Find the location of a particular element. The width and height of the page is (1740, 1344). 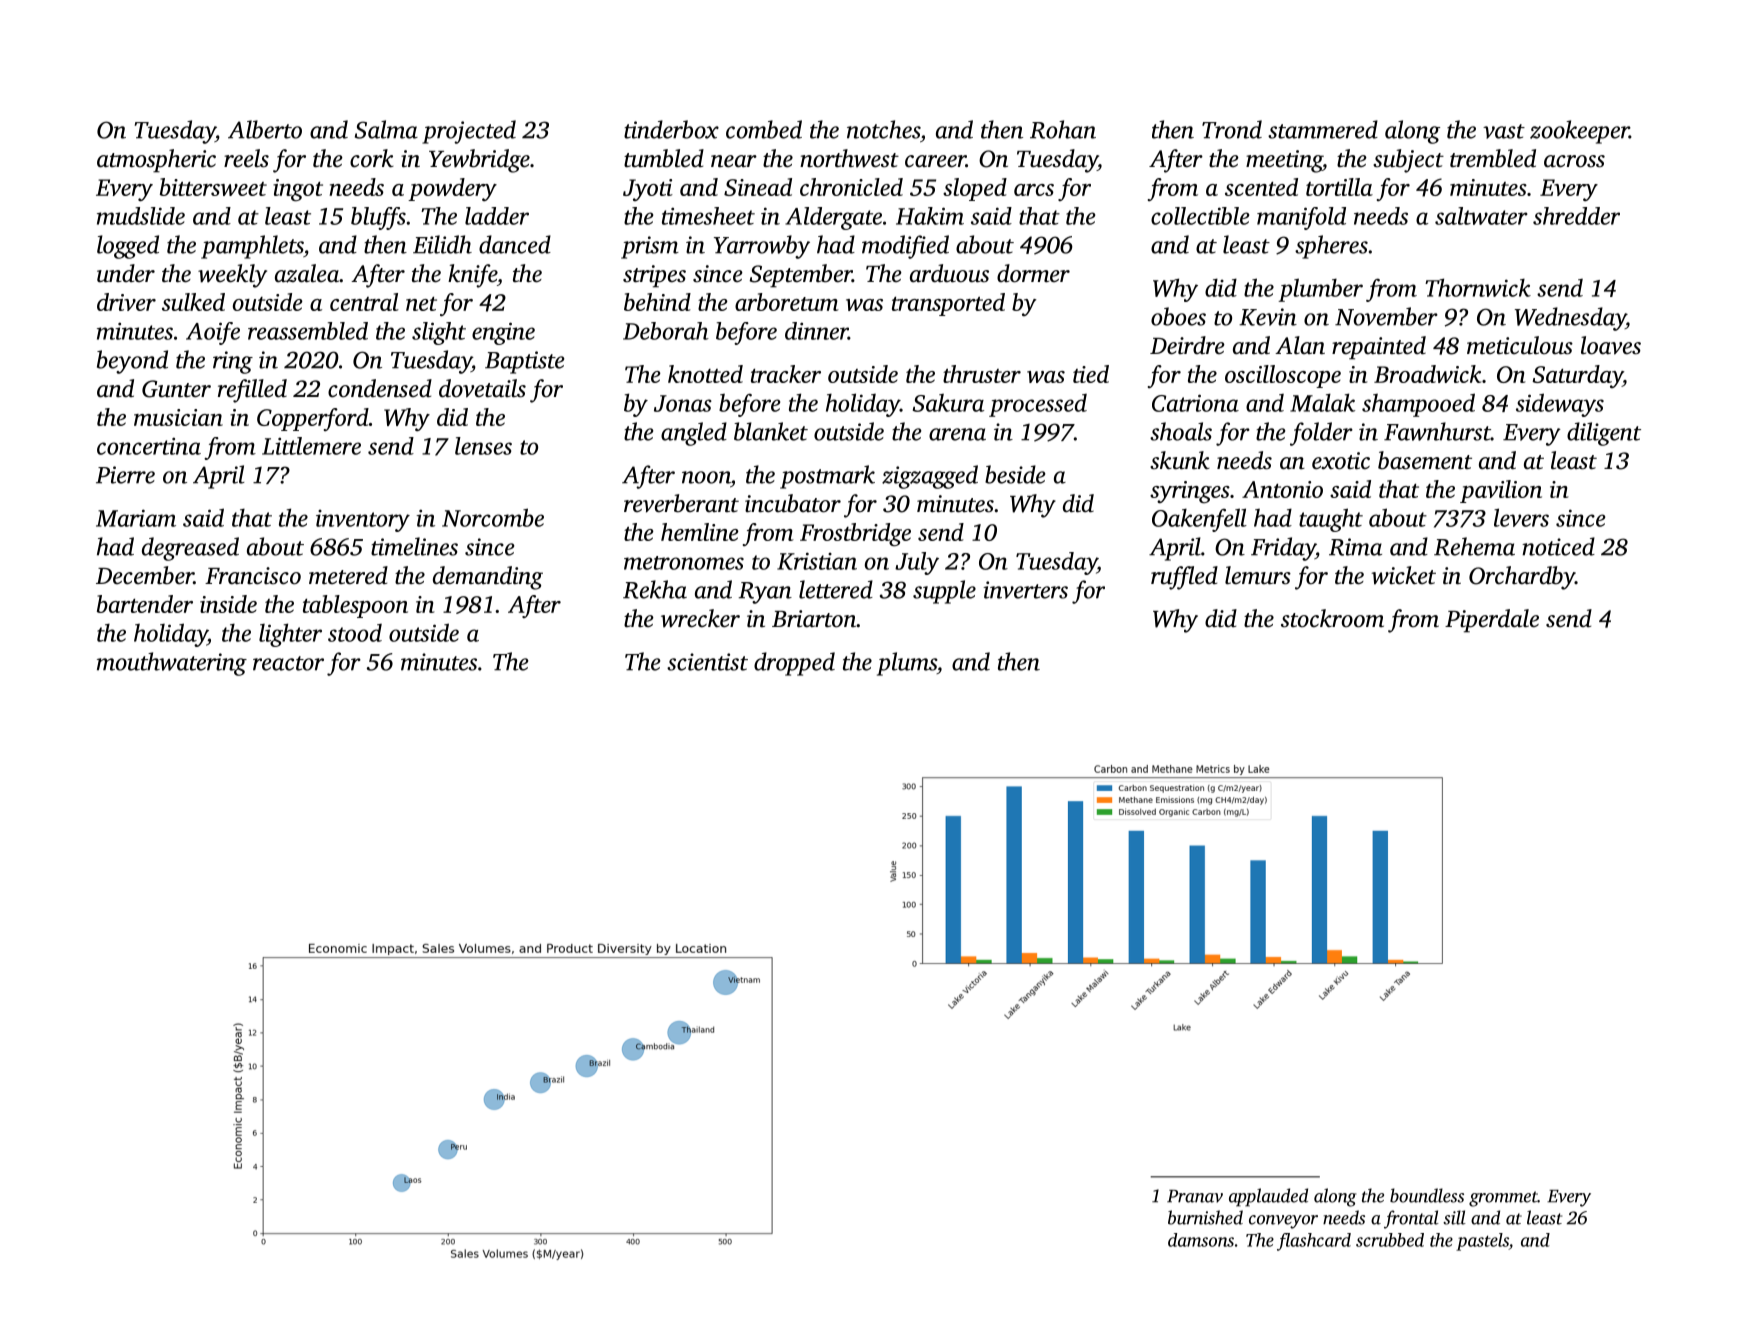

ladder is located at coordinates (497, 216).
